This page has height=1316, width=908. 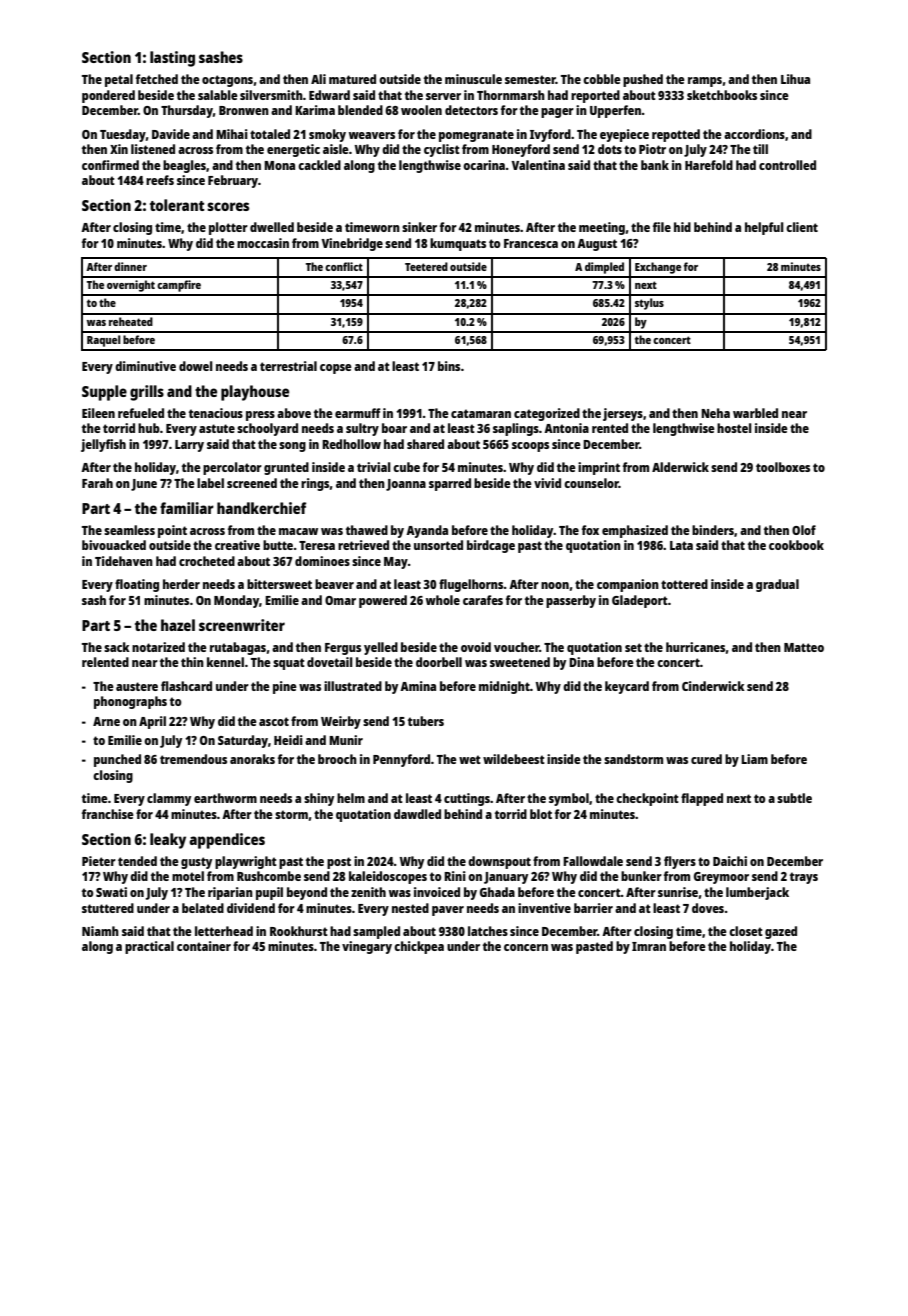 I want to click on repotted, so click(x=676, y=135).
